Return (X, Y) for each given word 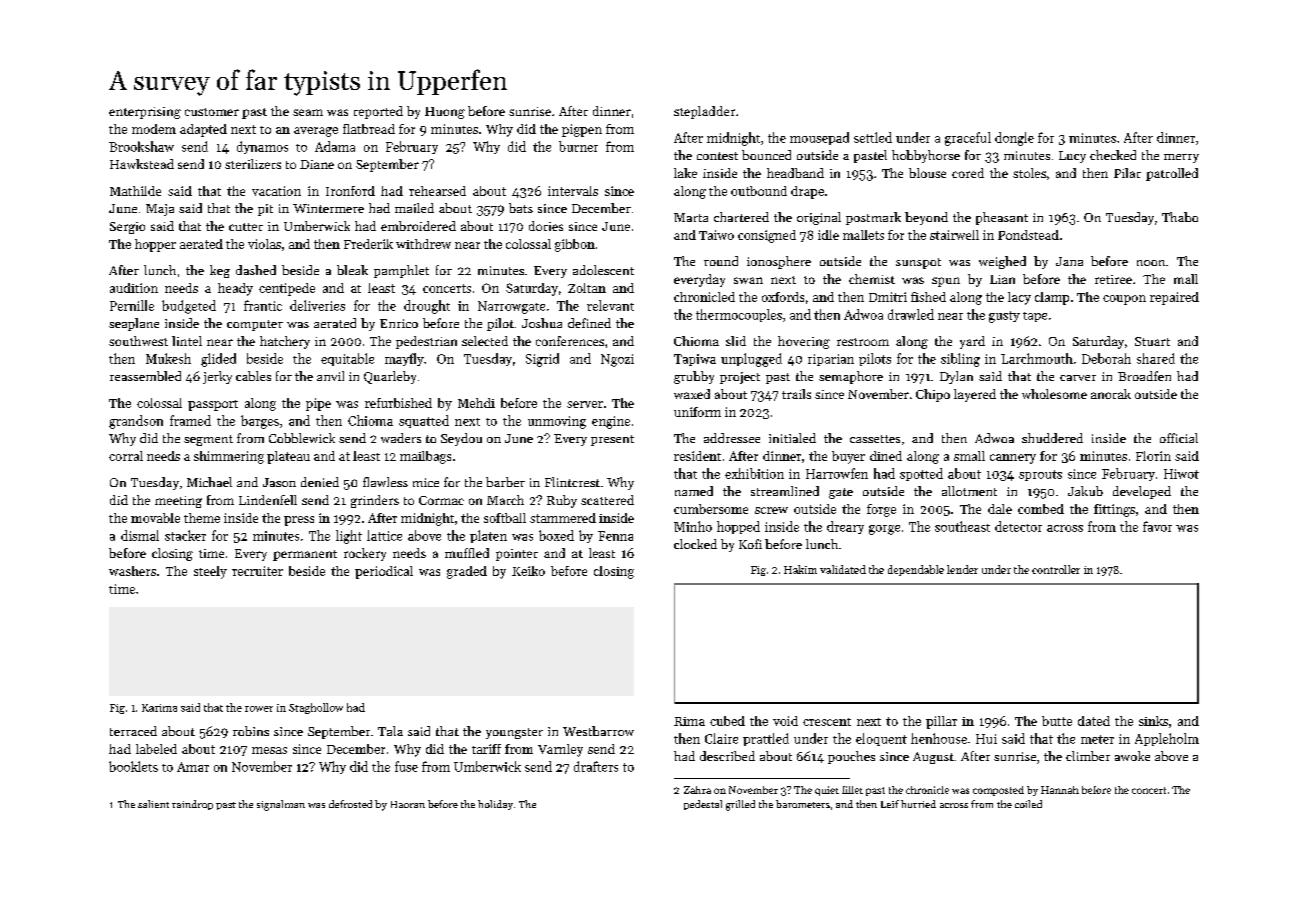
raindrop (192, 805)
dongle (1014, 139)
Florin (1153, 456)
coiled (1028, 804)
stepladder (704, 112)
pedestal (703, 805)
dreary (845, 527)
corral (126, 456)
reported (378, 112)
